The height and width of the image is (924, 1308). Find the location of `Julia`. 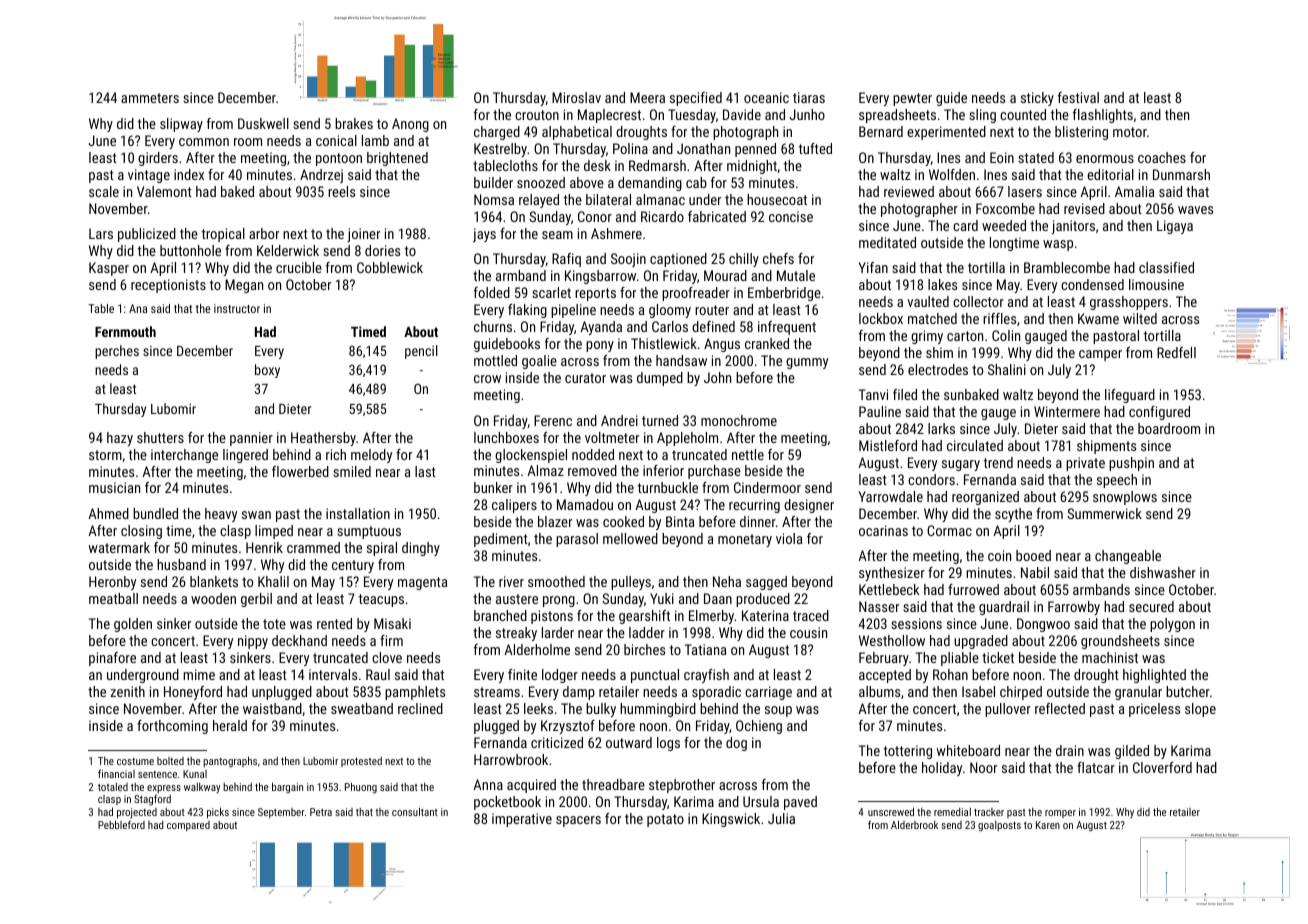

Julia is located at coordinates (781, 818).
